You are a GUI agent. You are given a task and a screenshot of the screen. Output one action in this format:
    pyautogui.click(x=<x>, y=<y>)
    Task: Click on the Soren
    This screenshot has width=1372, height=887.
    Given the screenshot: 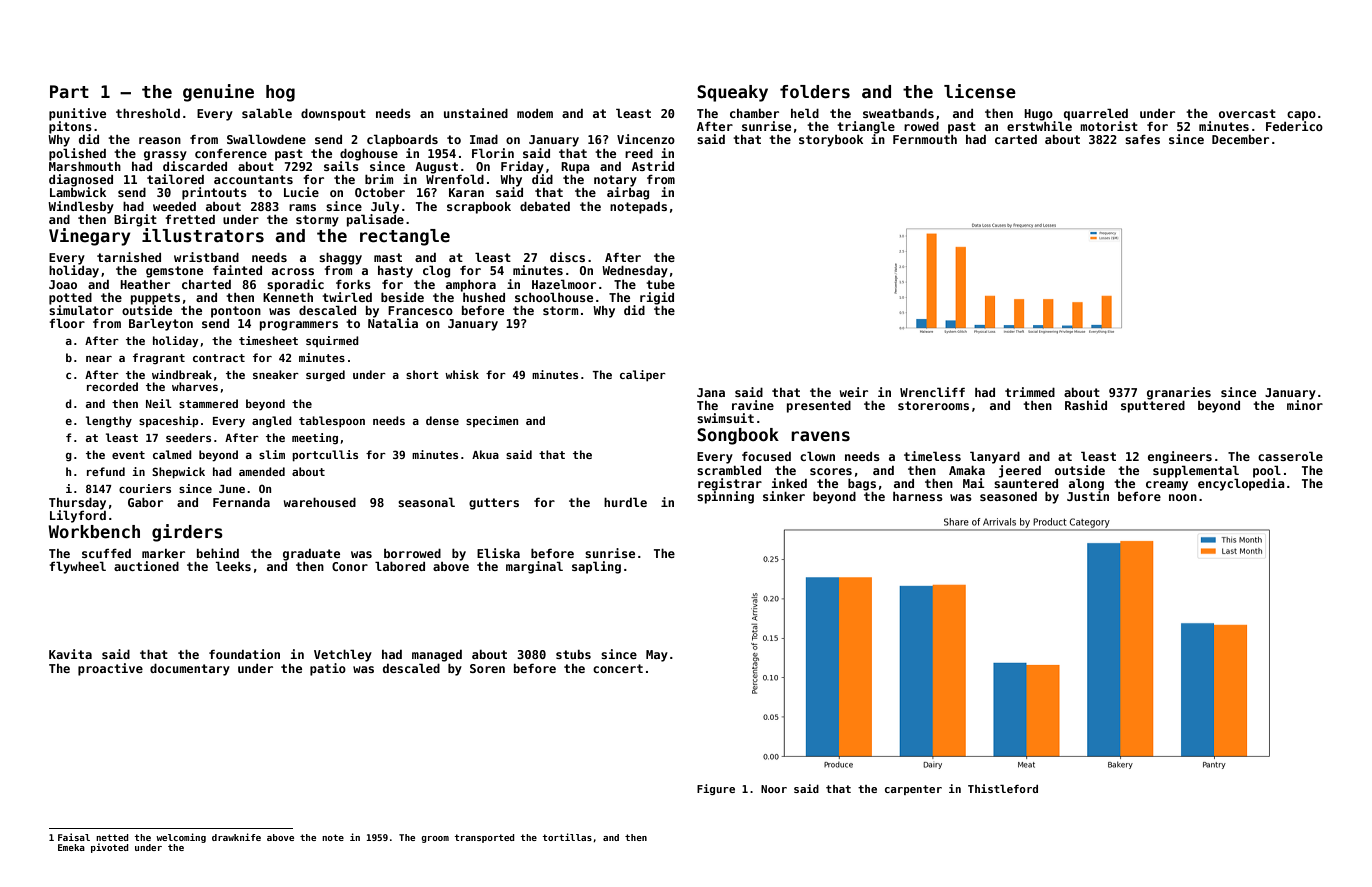 What is the action you would take?
    pyautogui.click(x=487, y=668)
